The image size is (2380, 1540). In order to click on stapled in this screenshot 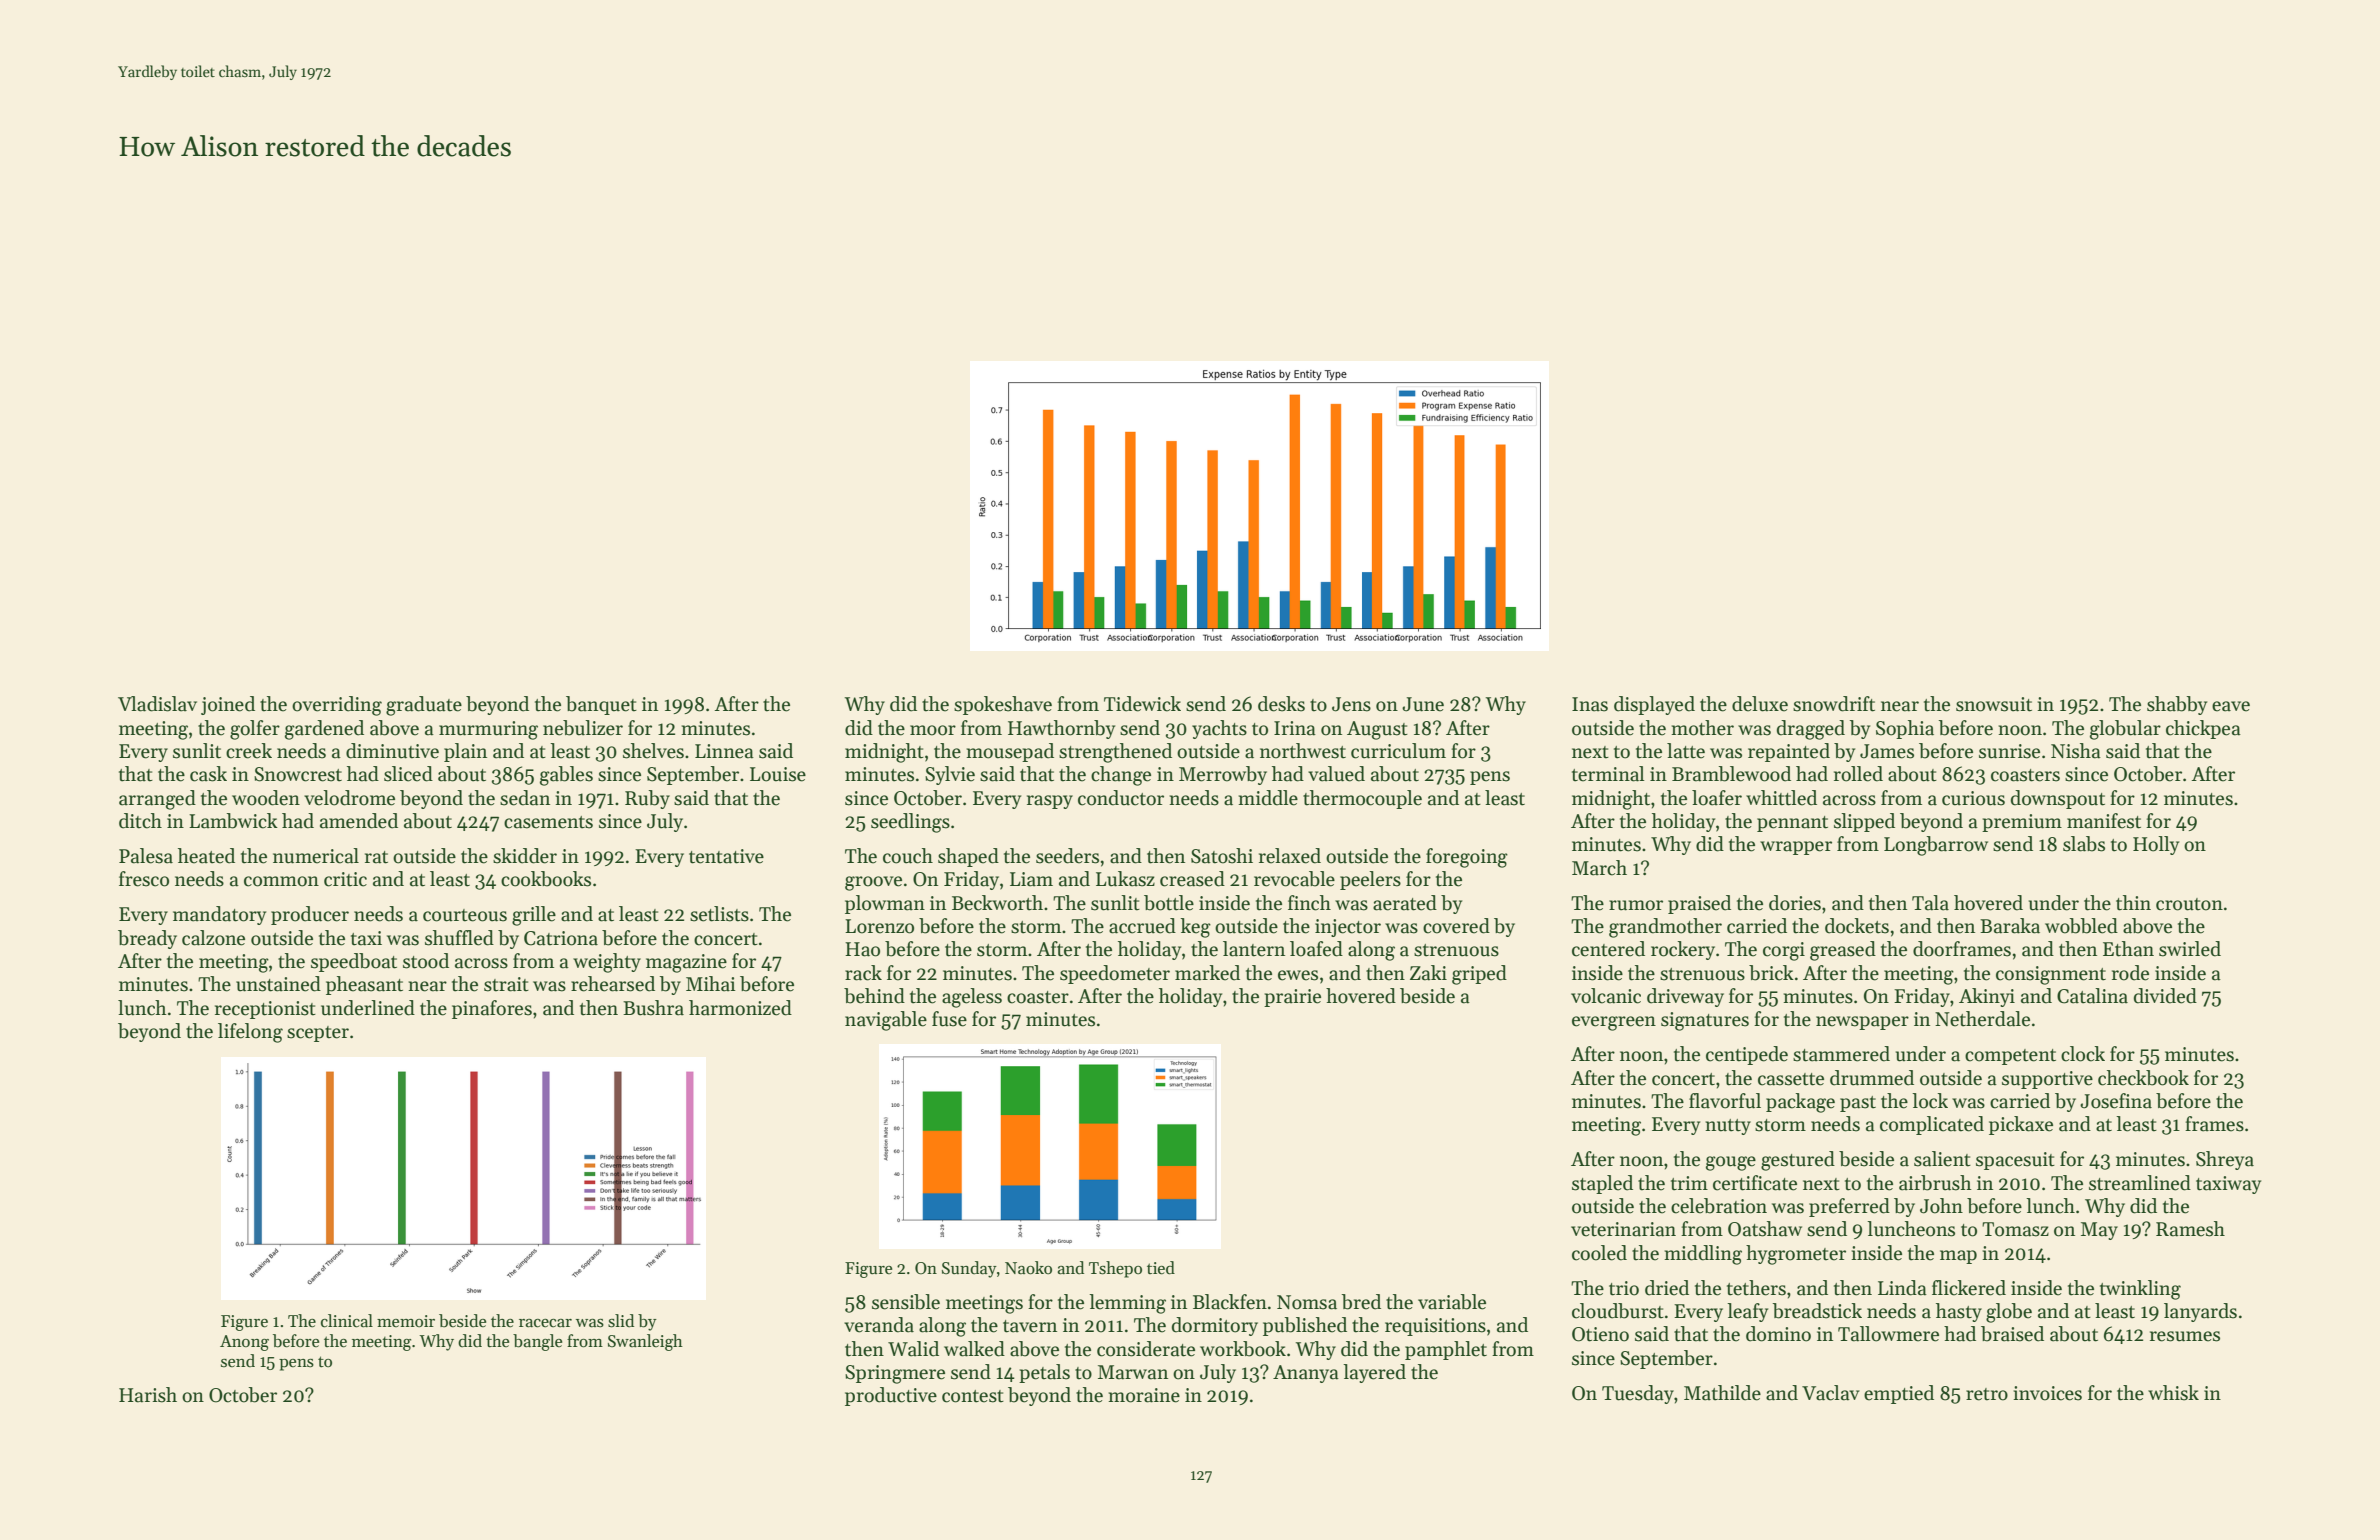, I will do `click(1602, 1184)`.
